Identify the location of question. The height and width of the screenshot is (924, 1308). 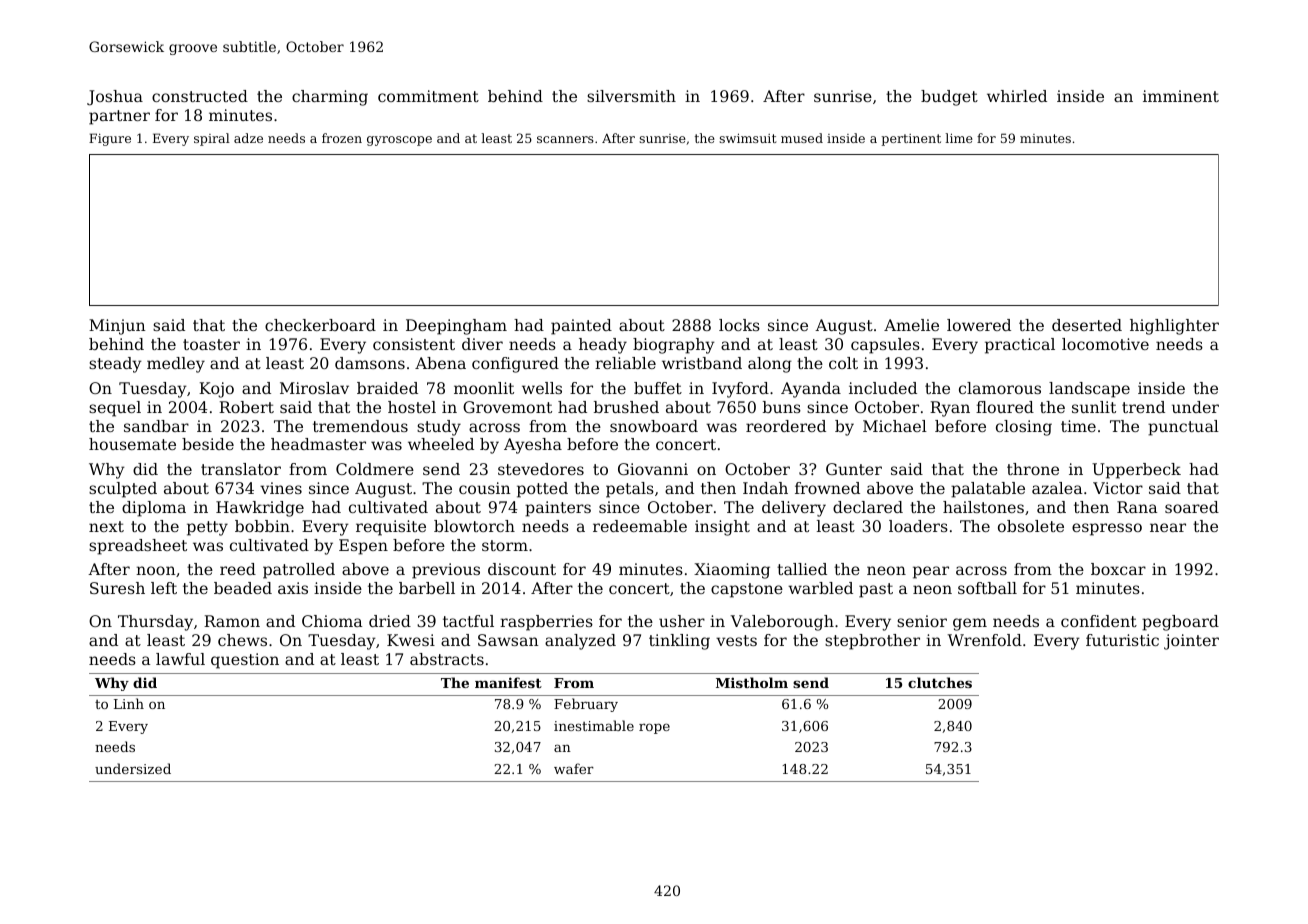
(245, 661).
